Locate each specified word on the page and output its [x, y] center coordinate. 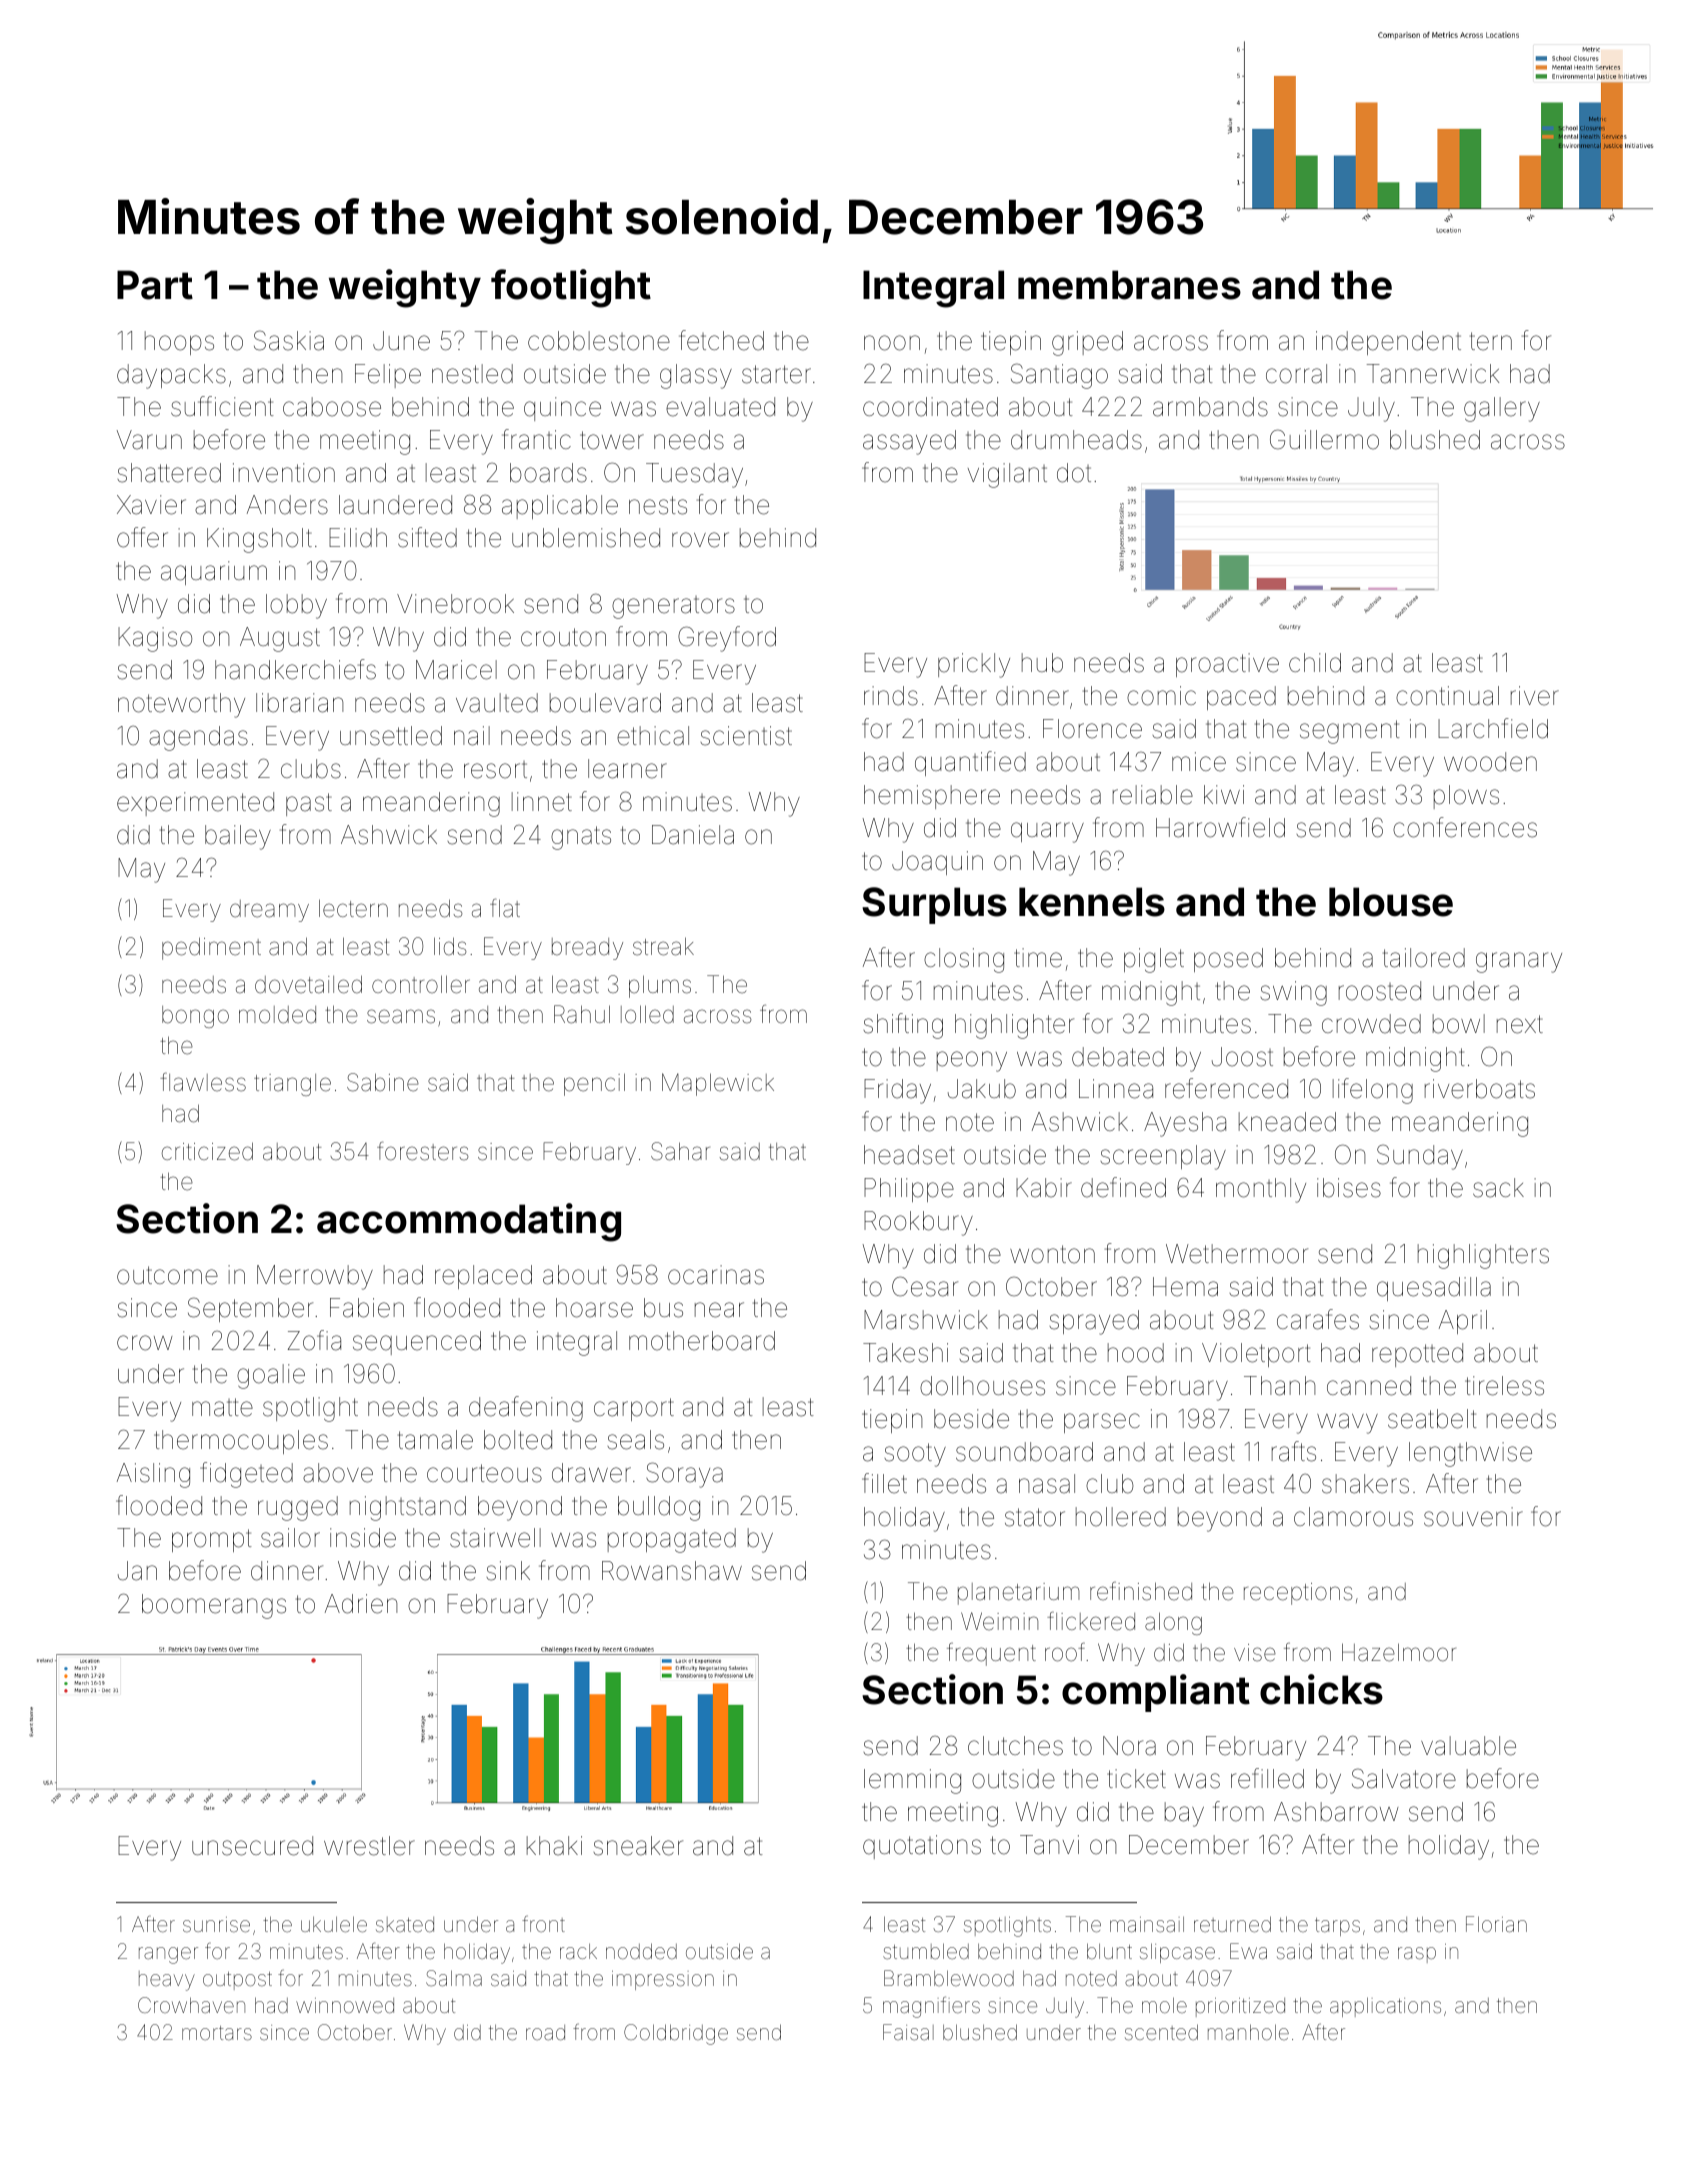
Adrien [361, 1604]
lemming [912, 1781]
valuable [1468, 1746]
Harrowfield [1220, 827]
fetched [721, 340]
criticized [207, 1151]
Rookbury [918, 1223]
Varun [149, 440]
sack [1498, 1188]
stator [1035, 1517]
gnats [581, 838]
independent [1388, 343]
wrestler [369, 1846]
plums [660, 986]
